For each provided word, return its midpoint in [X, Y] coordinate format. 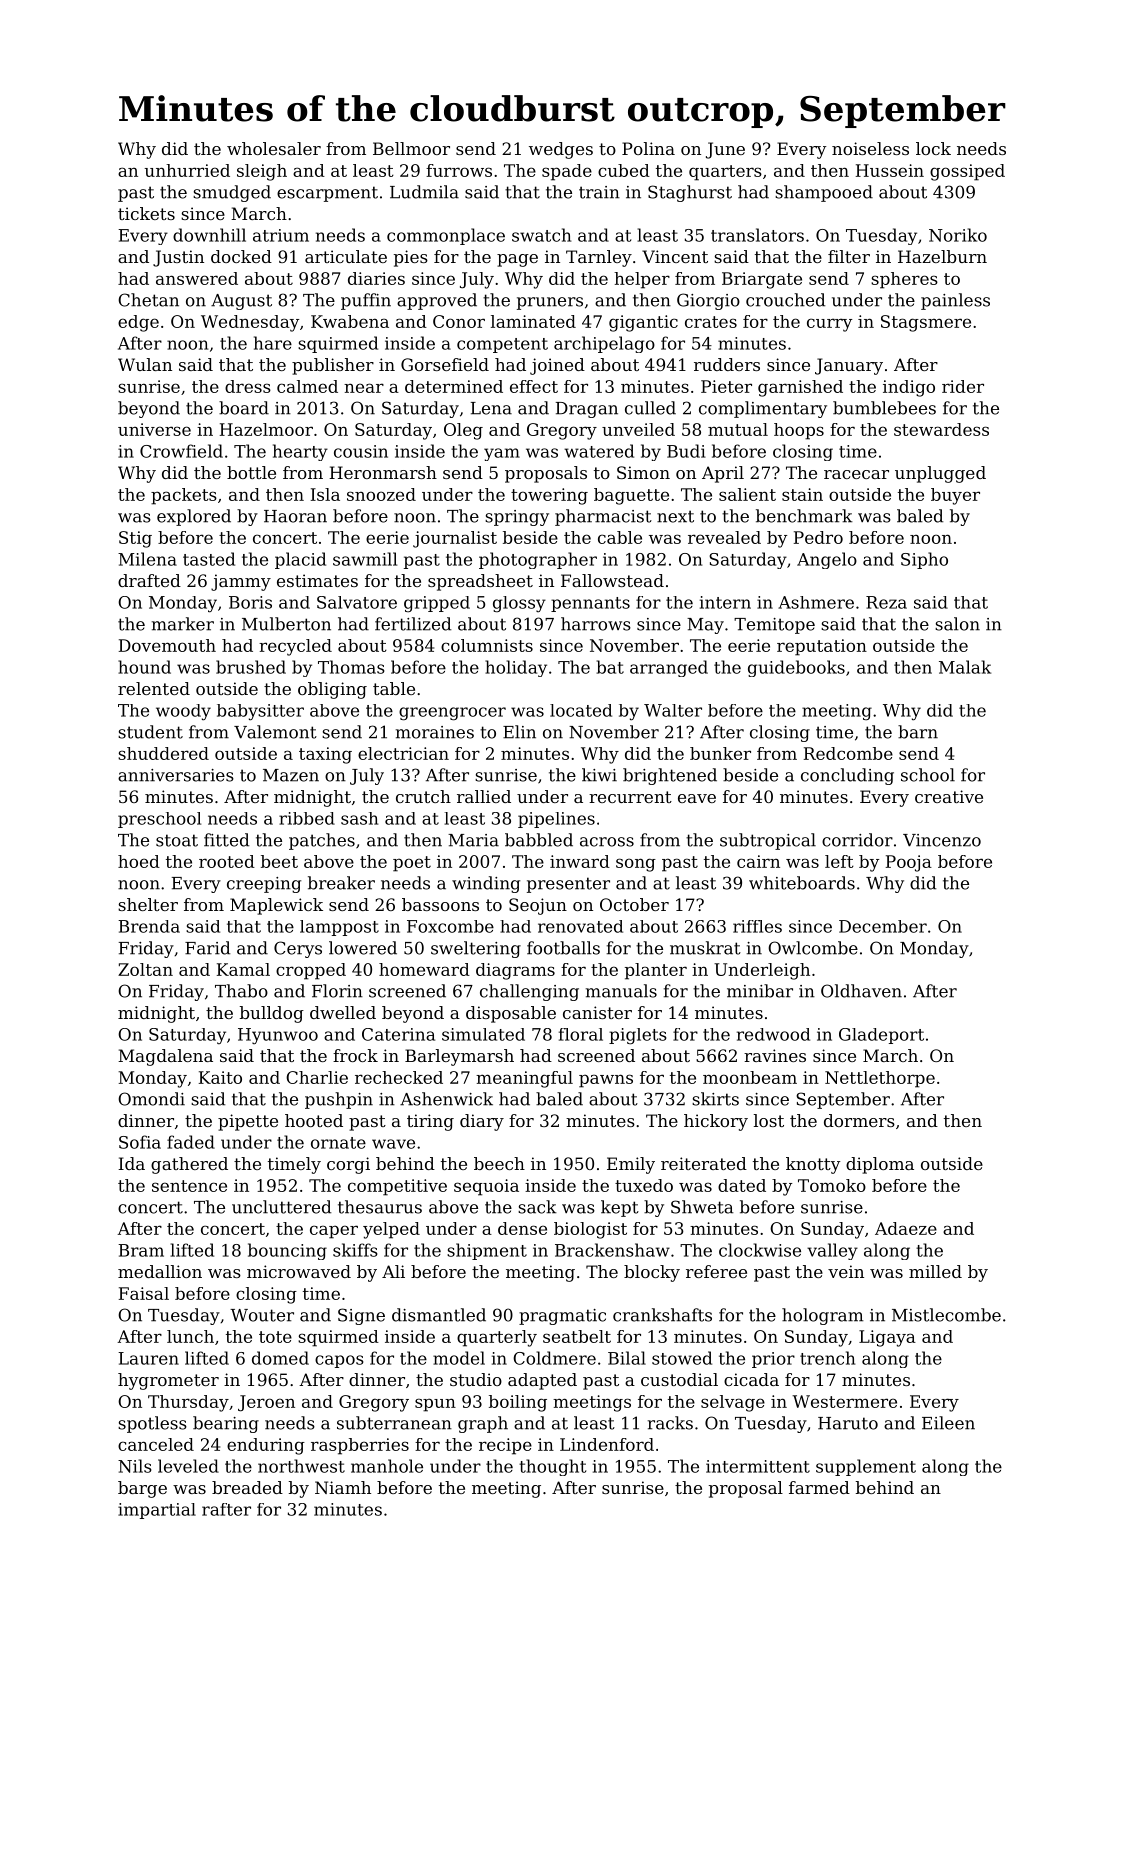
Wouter [262, 1315]
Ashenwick [446, 1099]
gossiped [967, 172]
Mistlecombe [946, 1315]
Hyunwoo [278, 1036]
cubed [624, 170]
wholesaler [274, 148]
